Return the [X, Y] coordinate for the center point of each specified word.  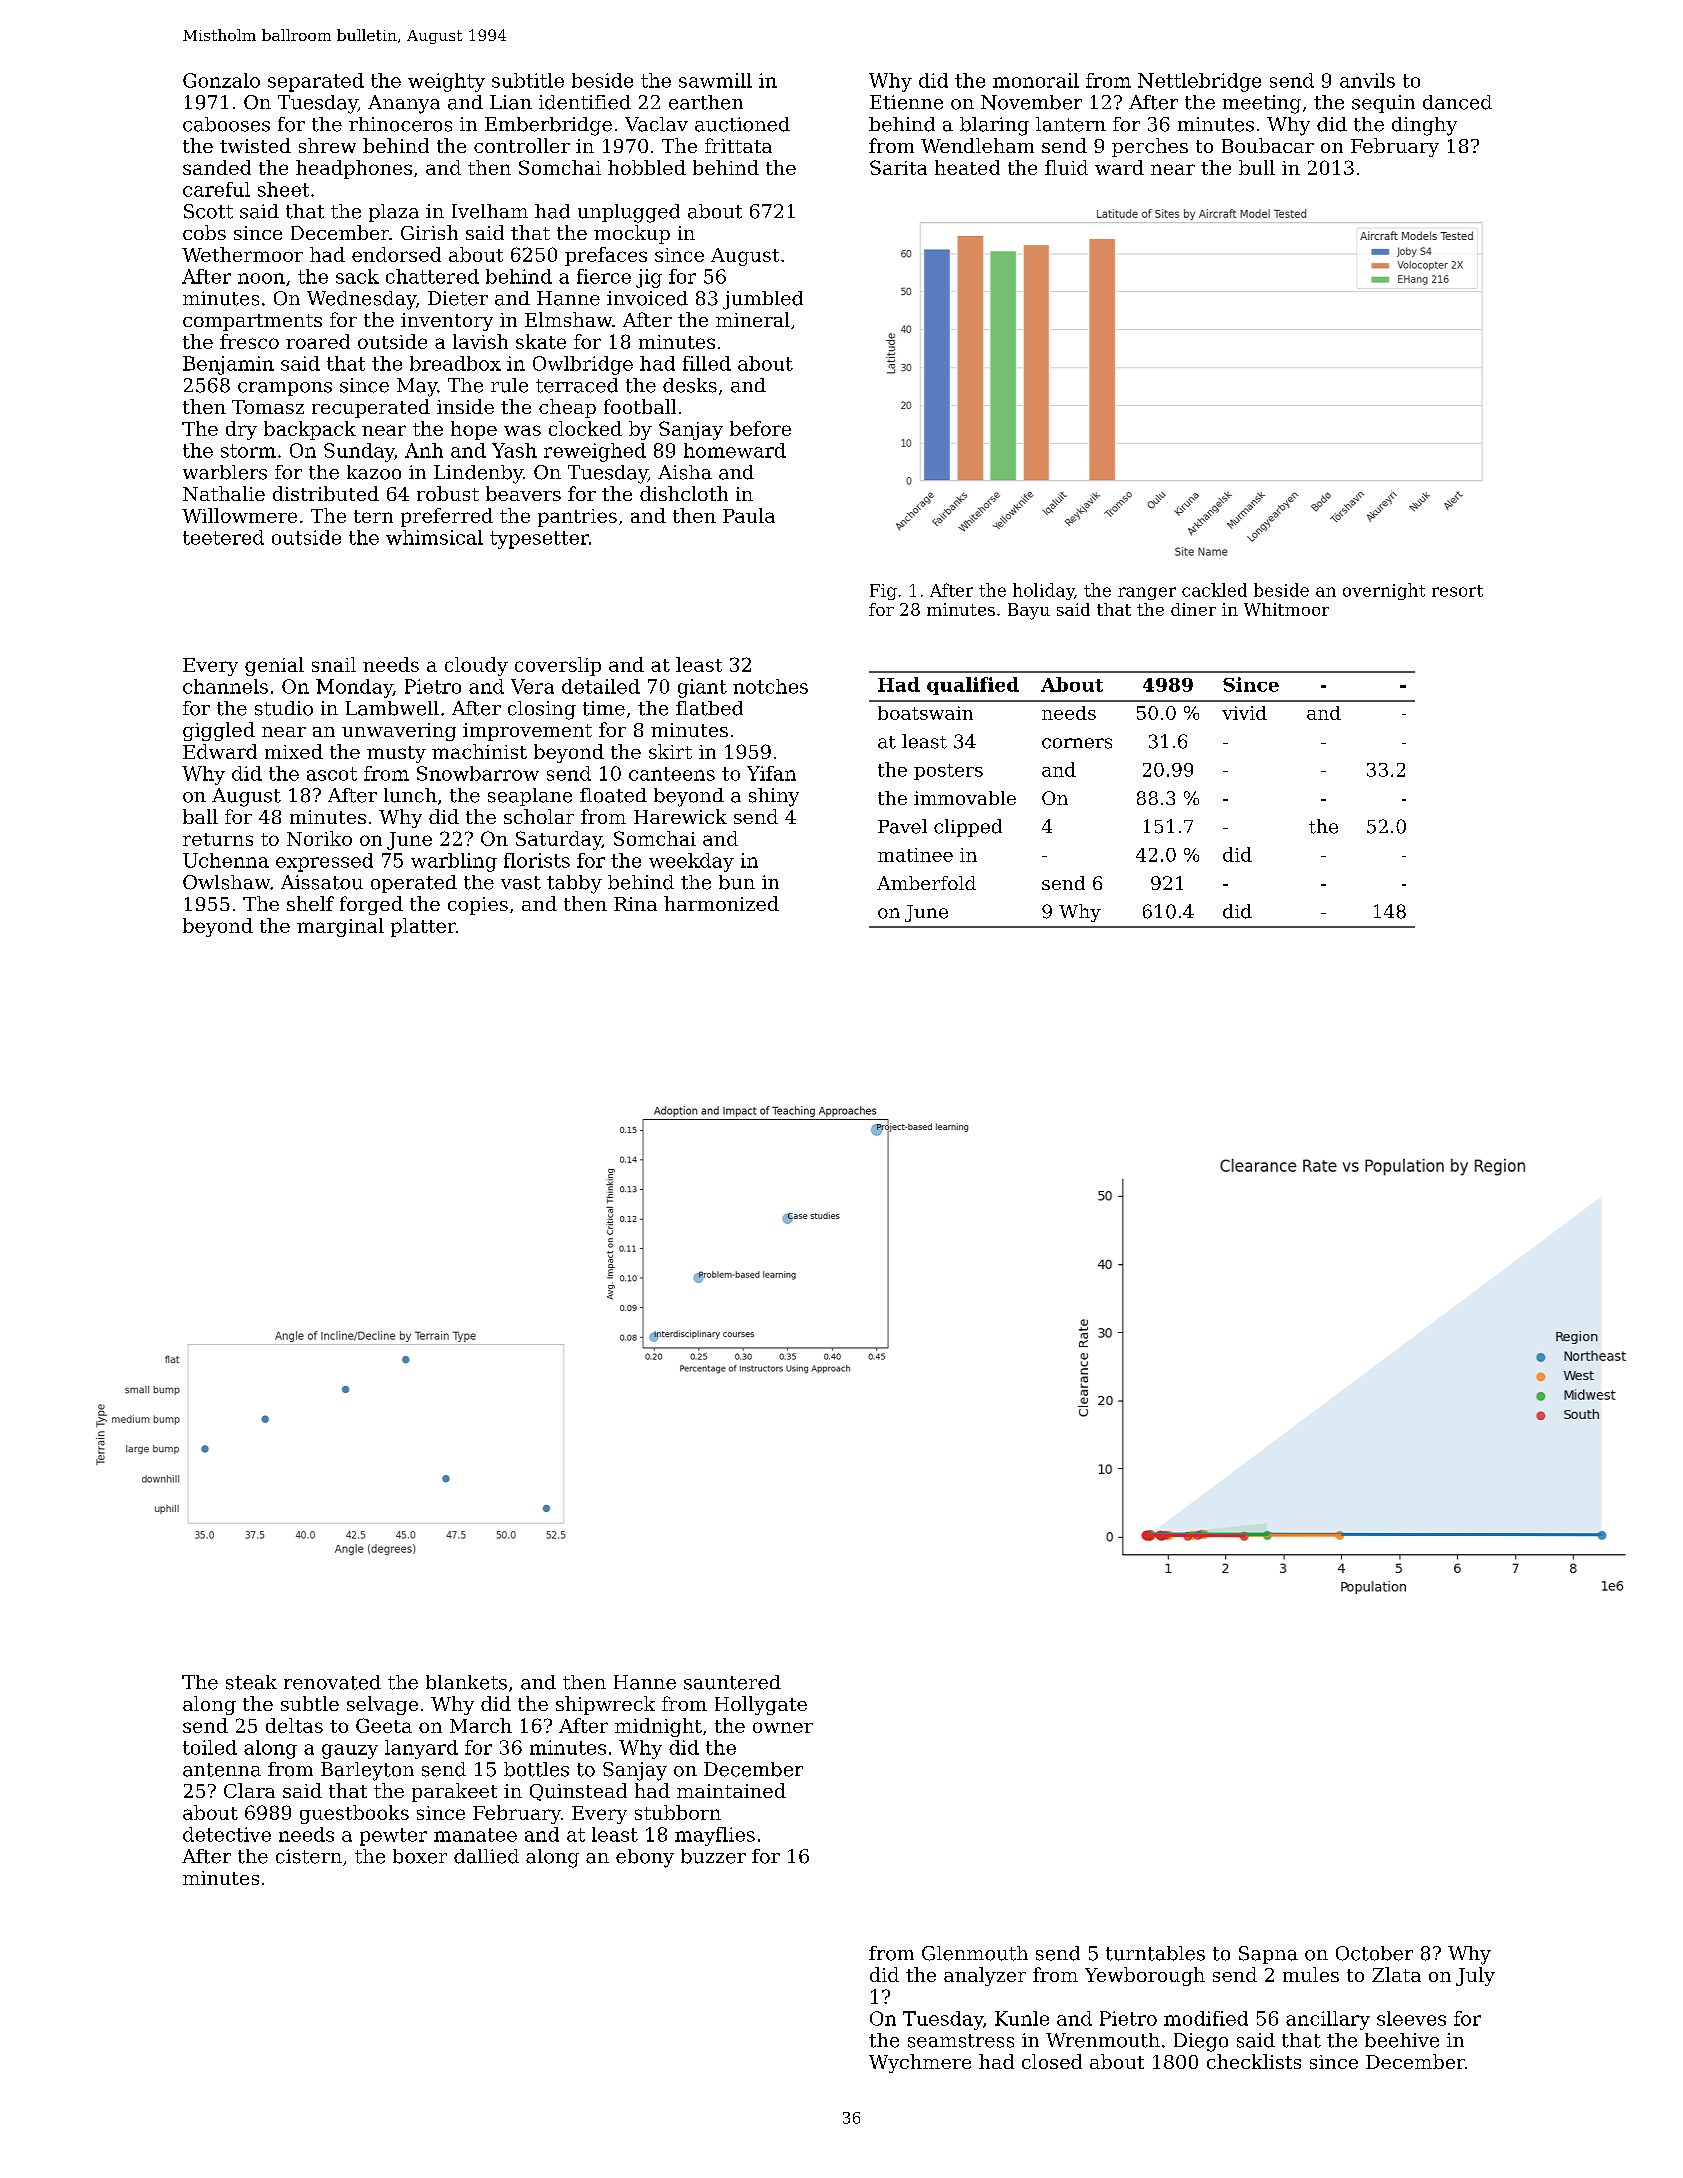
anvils [1367, 80]
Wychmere [920, 2063]
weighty [446, 82]
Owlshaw [226, 882]
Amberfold [926, 883]
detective [227, 1834]
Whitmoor [1286, 609]
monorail [1036, 80]
